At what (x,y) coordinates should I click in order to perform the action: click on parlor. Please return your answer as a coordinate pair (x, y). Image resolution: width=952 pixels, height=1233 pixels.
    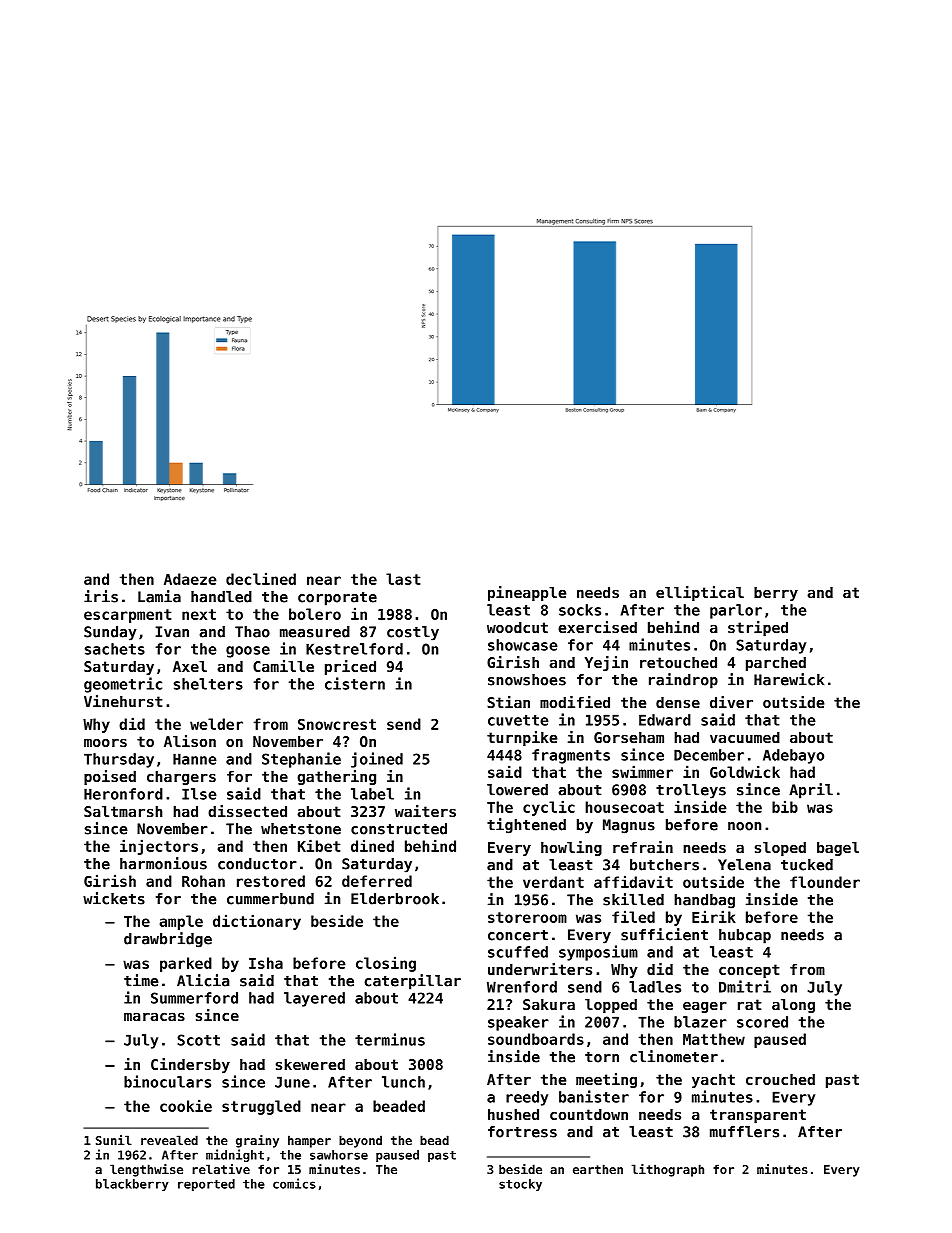
    Looking at the image, I should click on (736, 611).
